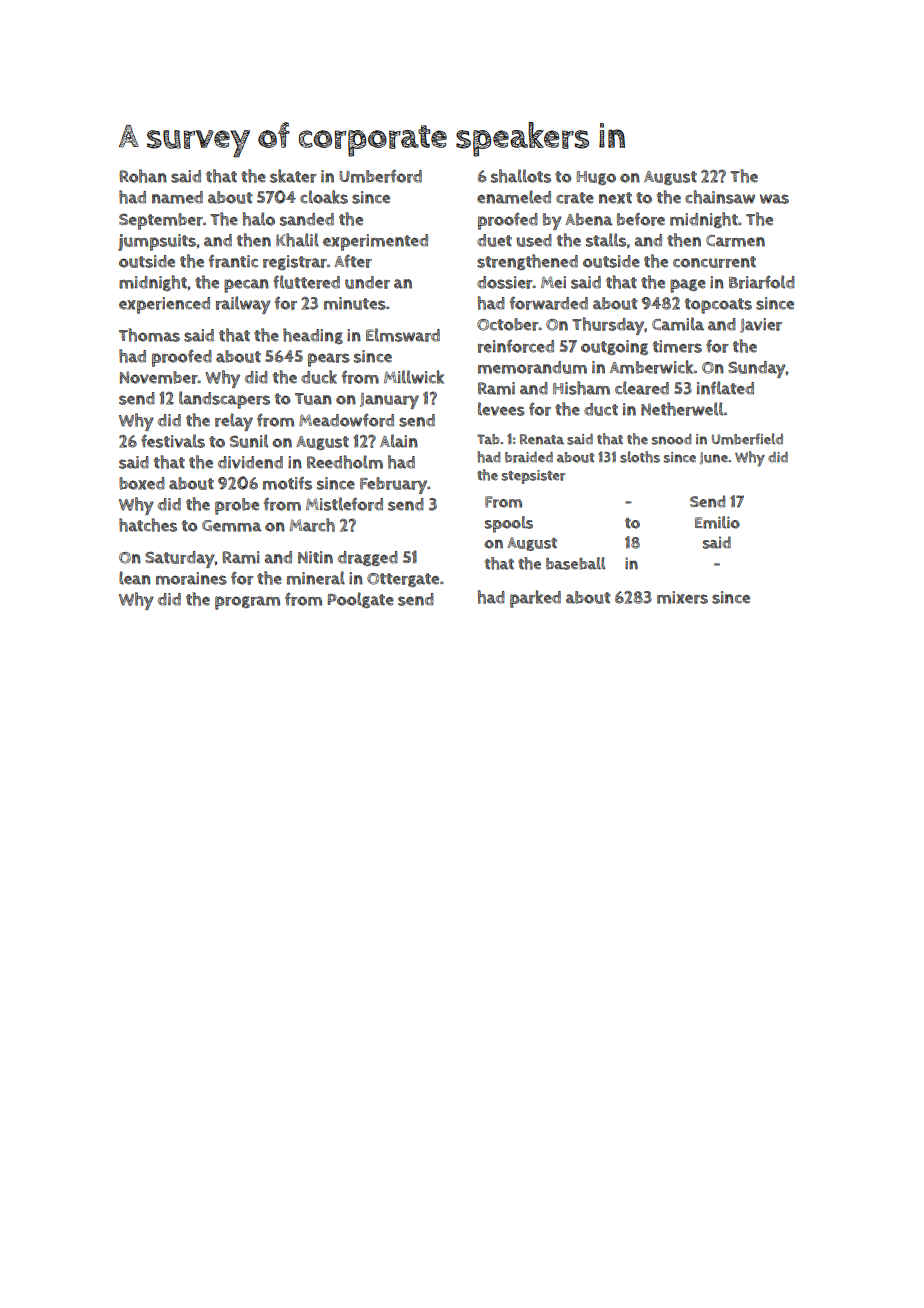 This screenshot has width=924, height=1308. I want to click on duck, so click(319, 377).
